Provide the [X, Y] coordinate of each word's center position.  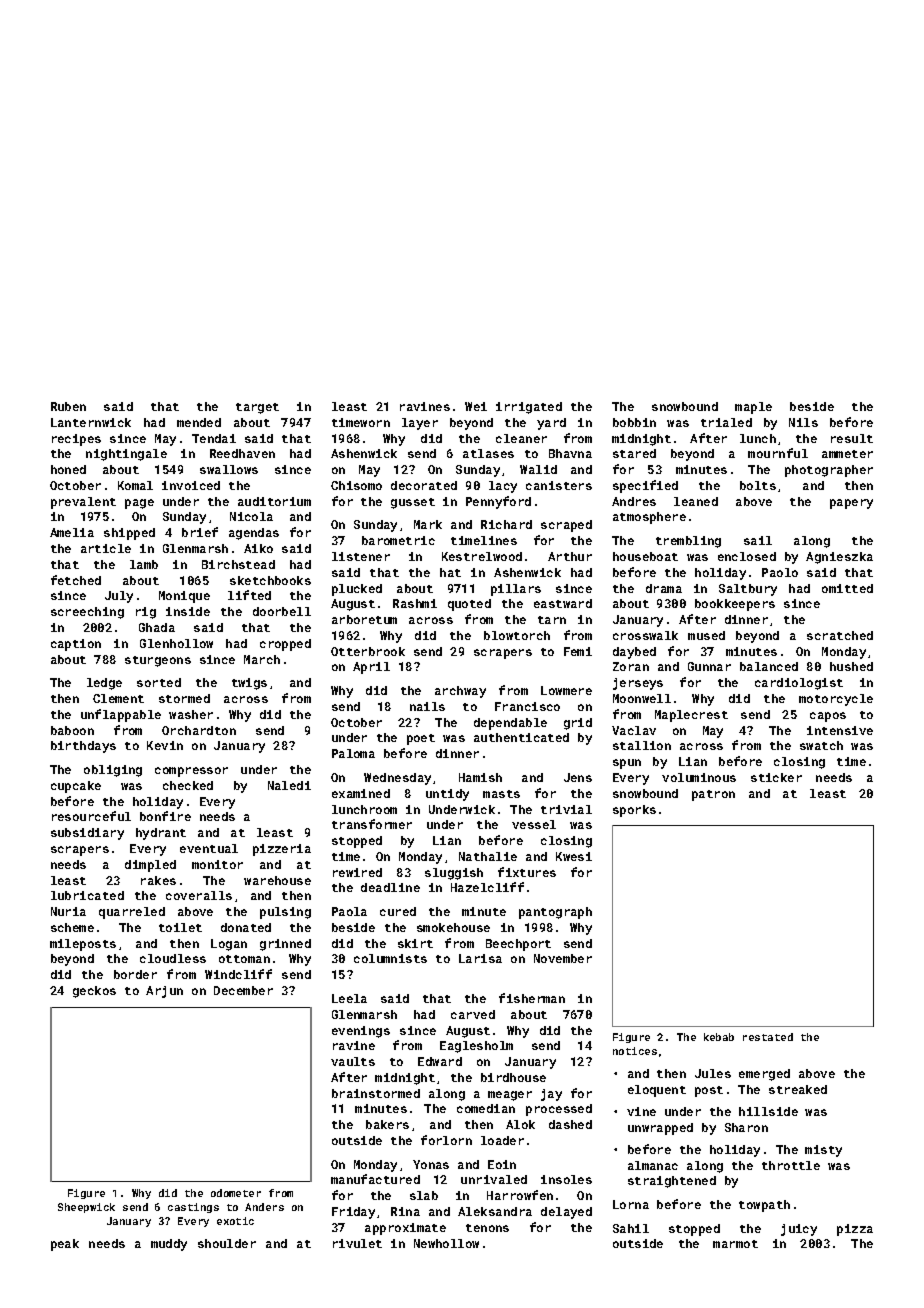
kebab [719, 1037]
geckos [94, 992]
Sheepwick [86, 1208]
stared [634, 453]
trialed [726, 422]
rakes [158, 880]
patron [713, 795]
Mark [428, 524]
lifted [249, 595]
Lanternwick [91, 422]
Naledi [289, 785]
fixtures [527, 872]
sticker [776, 777]
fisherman [532, 998]
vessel [534, 824]
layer [420, 424]
